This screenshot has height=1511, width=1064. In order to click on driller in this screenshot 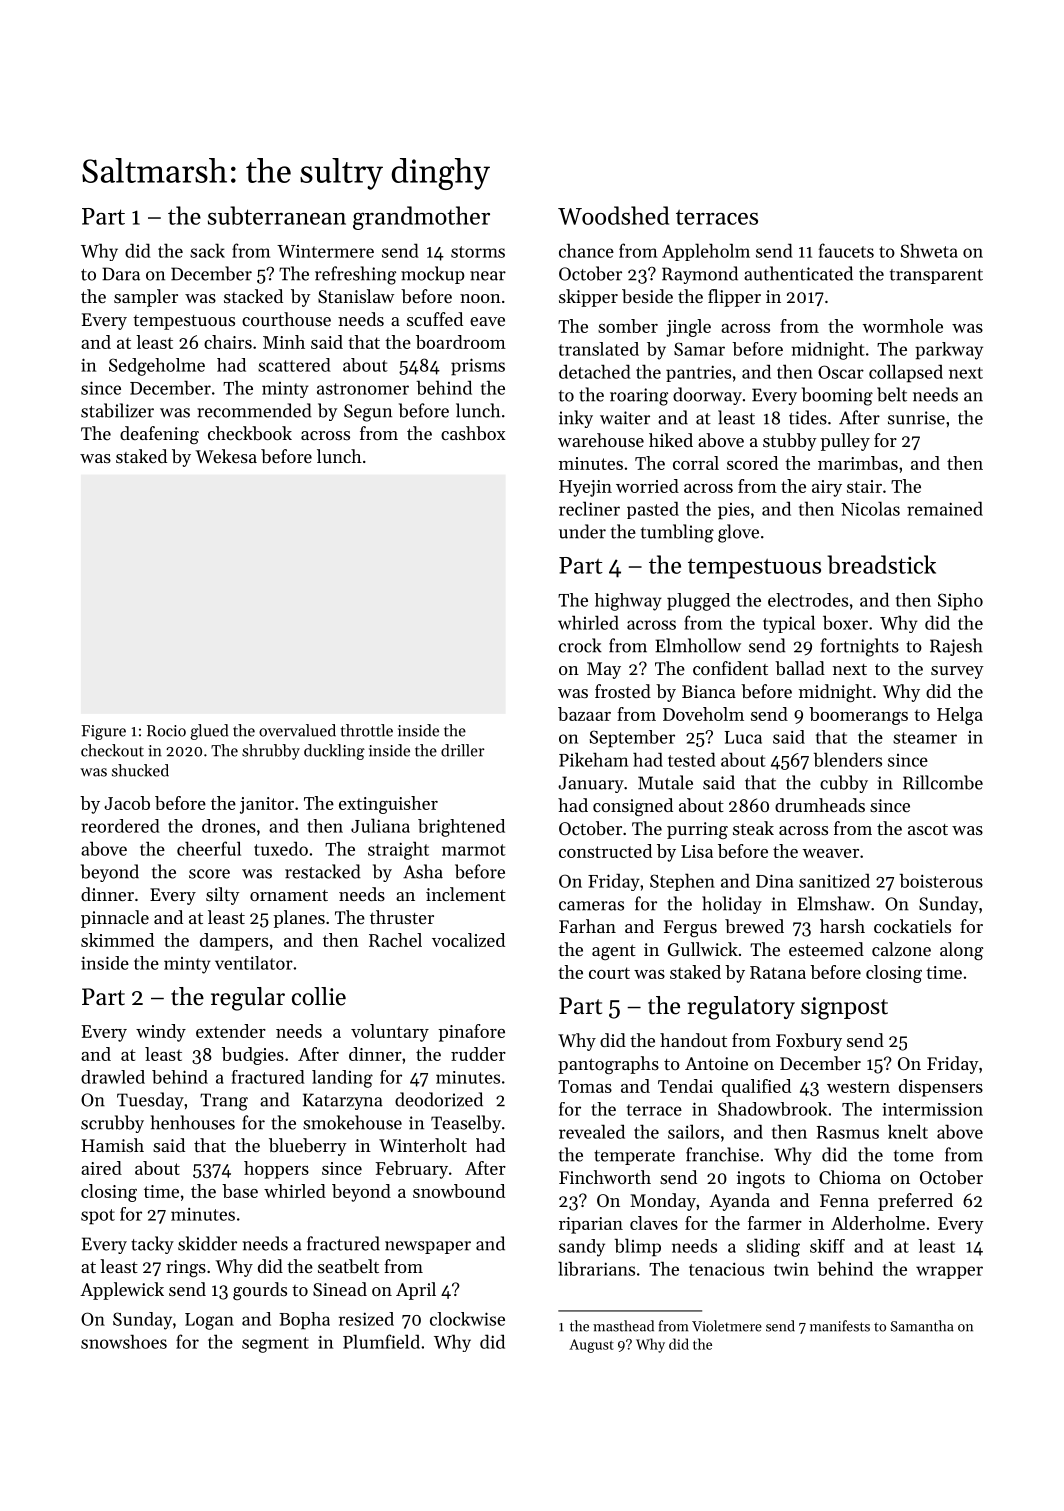, I will do `click(463, 750)`.
